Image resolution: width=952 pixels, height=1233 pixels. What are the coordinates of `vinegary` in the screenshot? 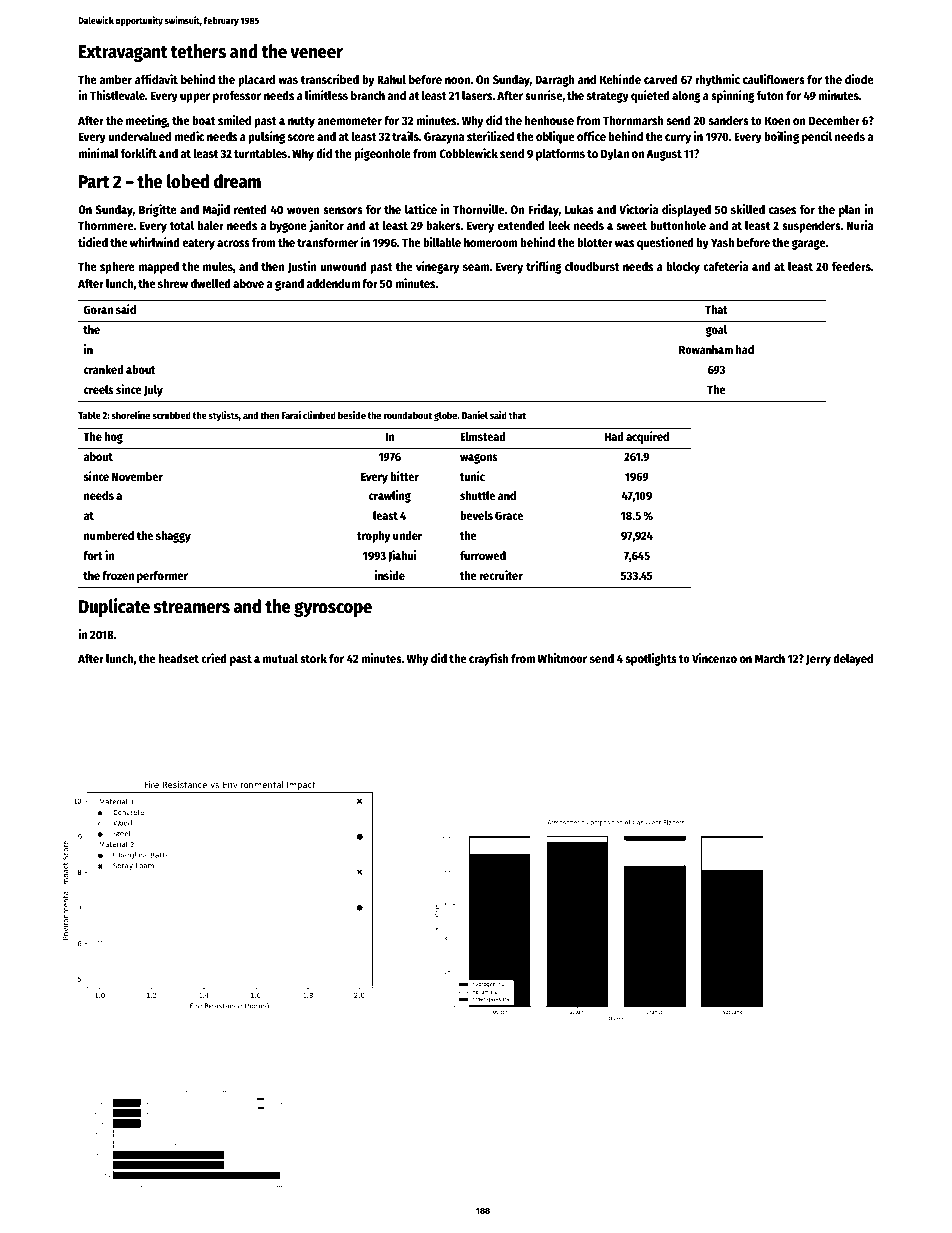 It's located at (437, 267).
